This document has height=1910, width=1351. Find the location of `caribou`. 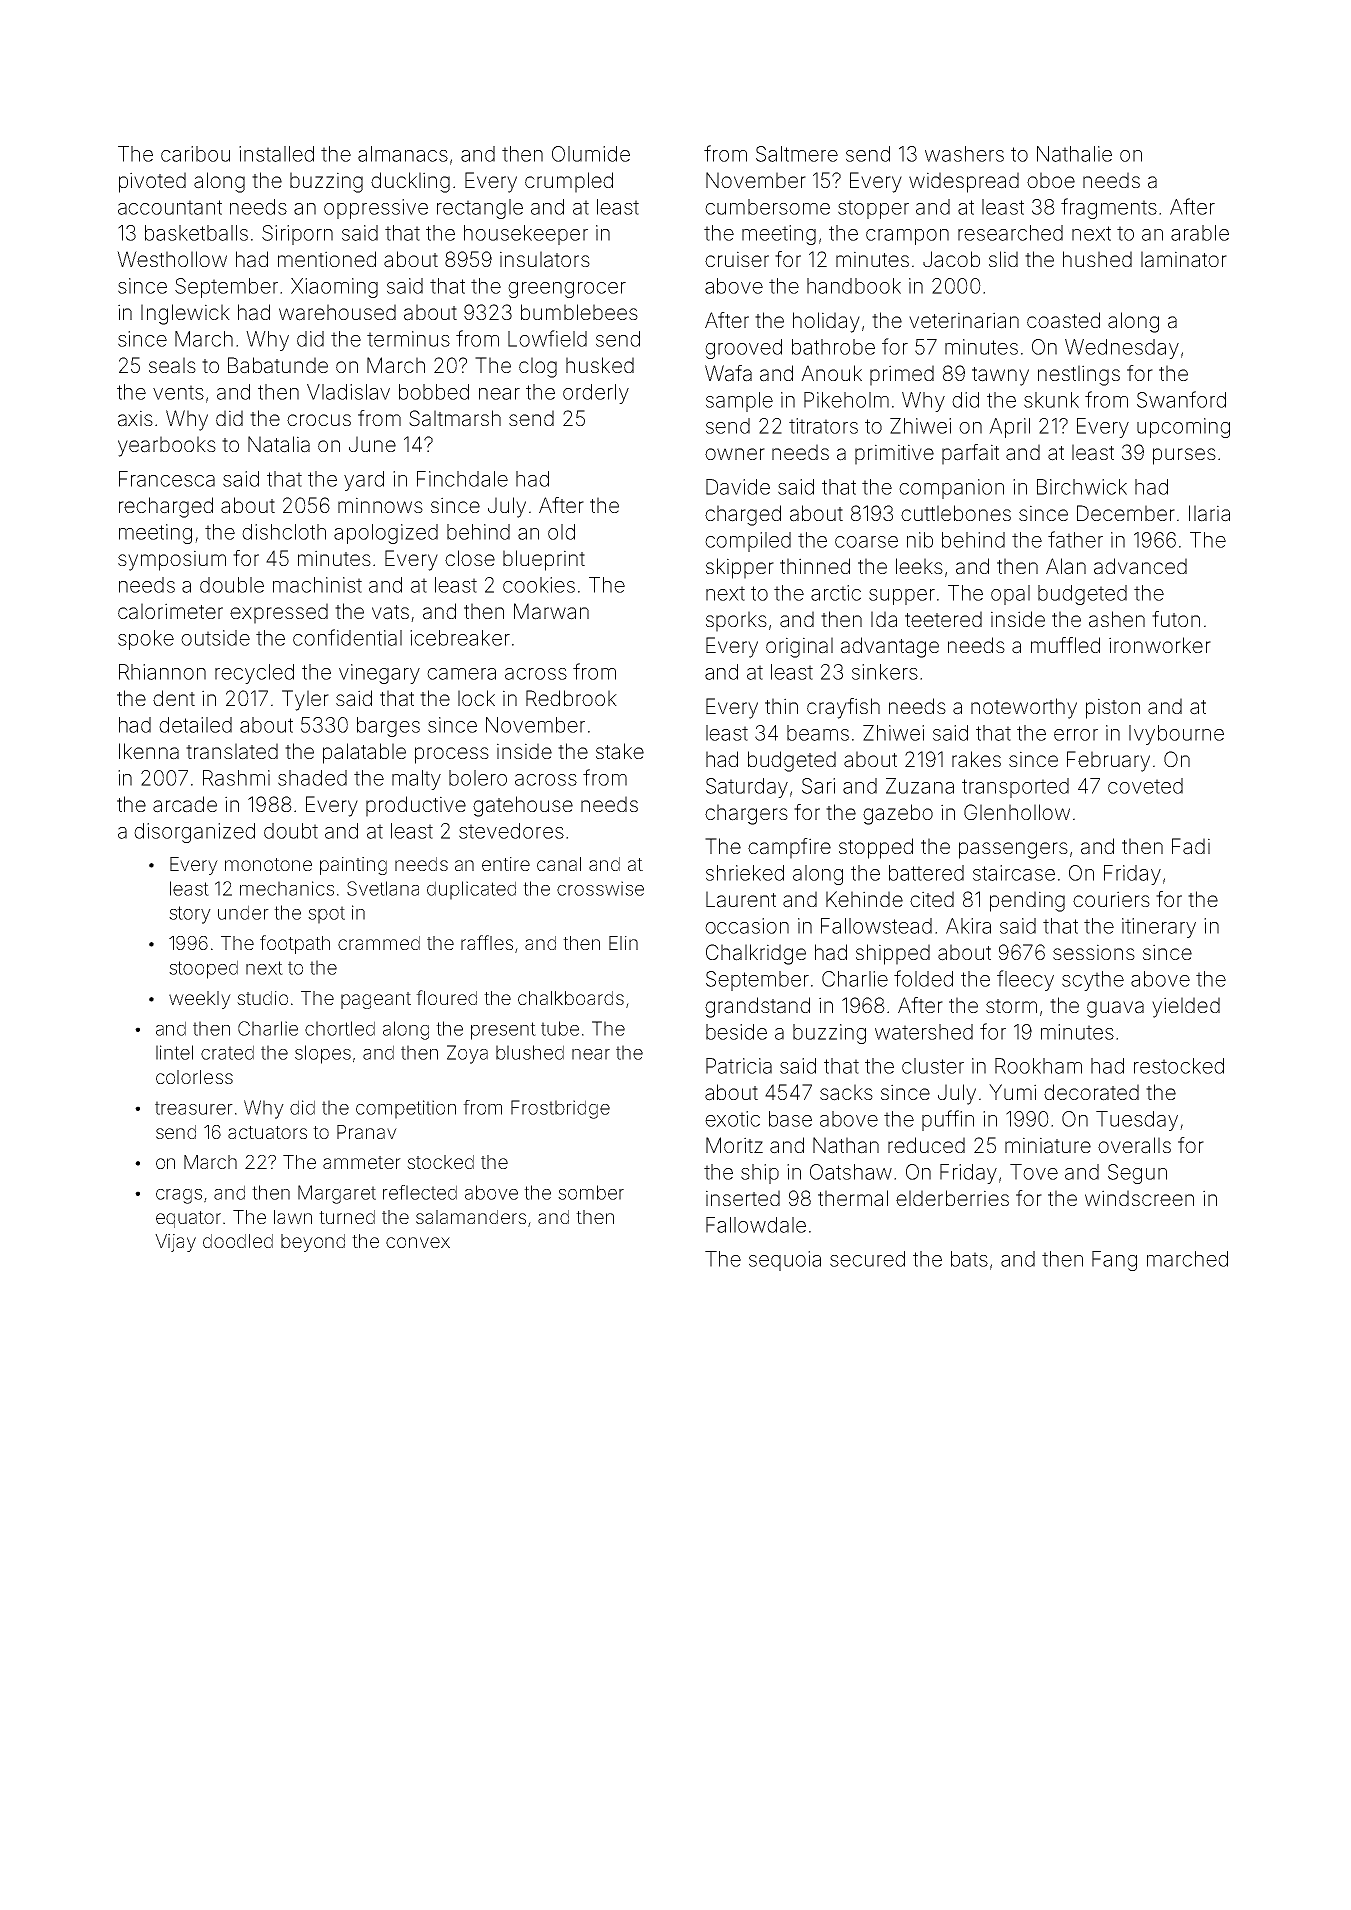

caribou is located at coordinates (195, 154).
